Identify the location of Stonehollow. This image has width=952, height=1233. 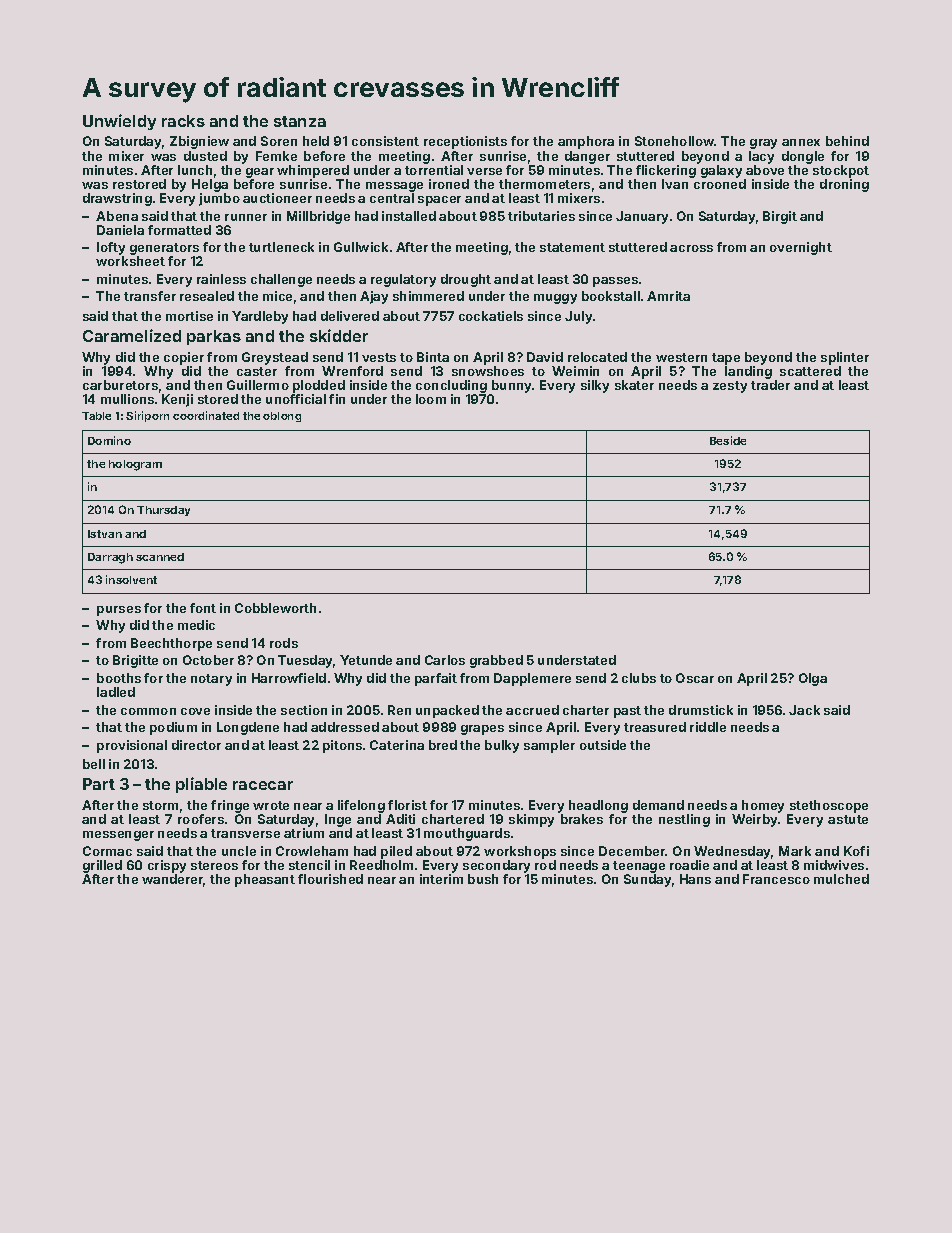
(674, 141).
